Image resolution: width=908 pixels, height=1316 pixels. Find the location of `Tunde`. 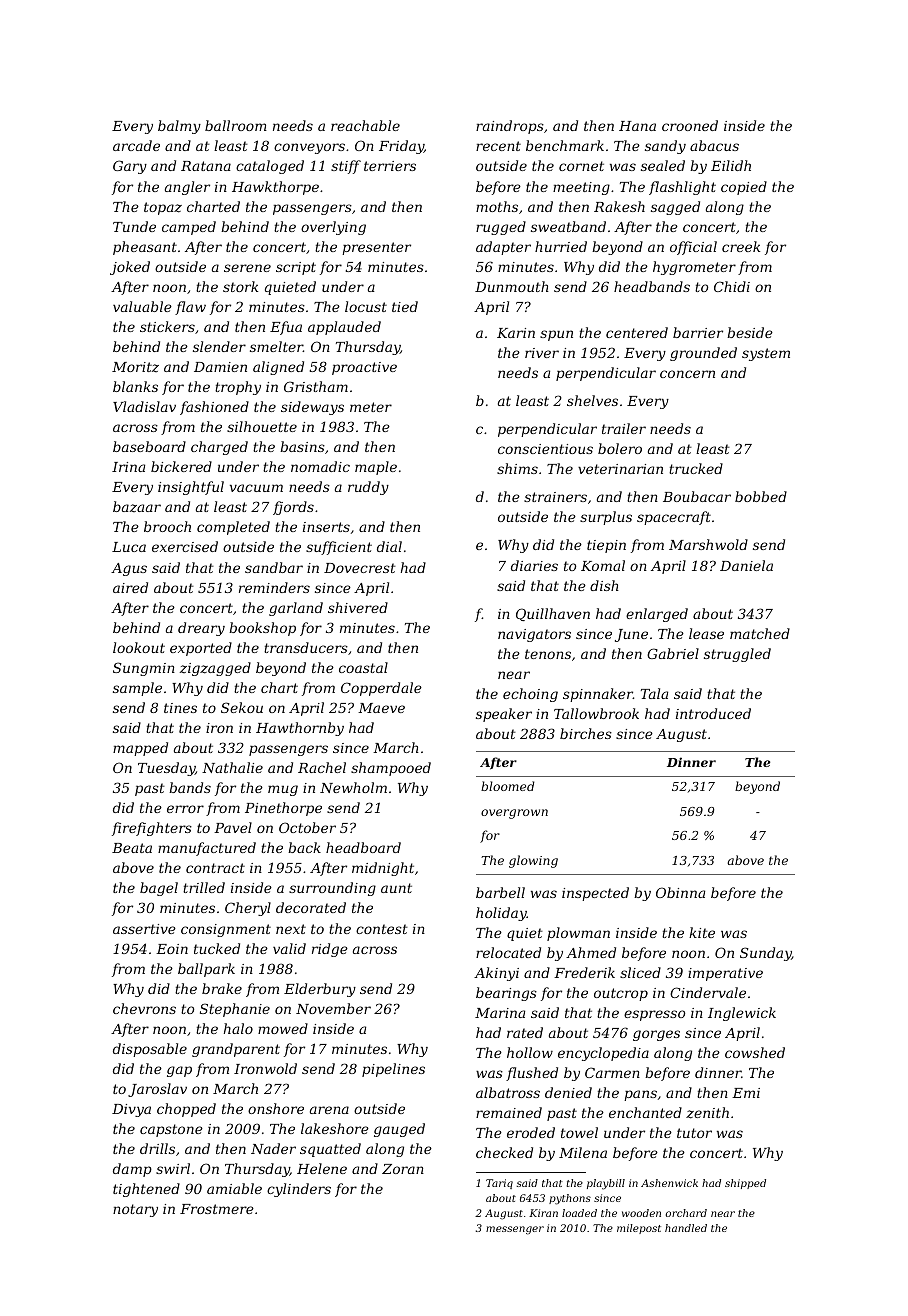

Tunde is located at coordinates (134, 226).
